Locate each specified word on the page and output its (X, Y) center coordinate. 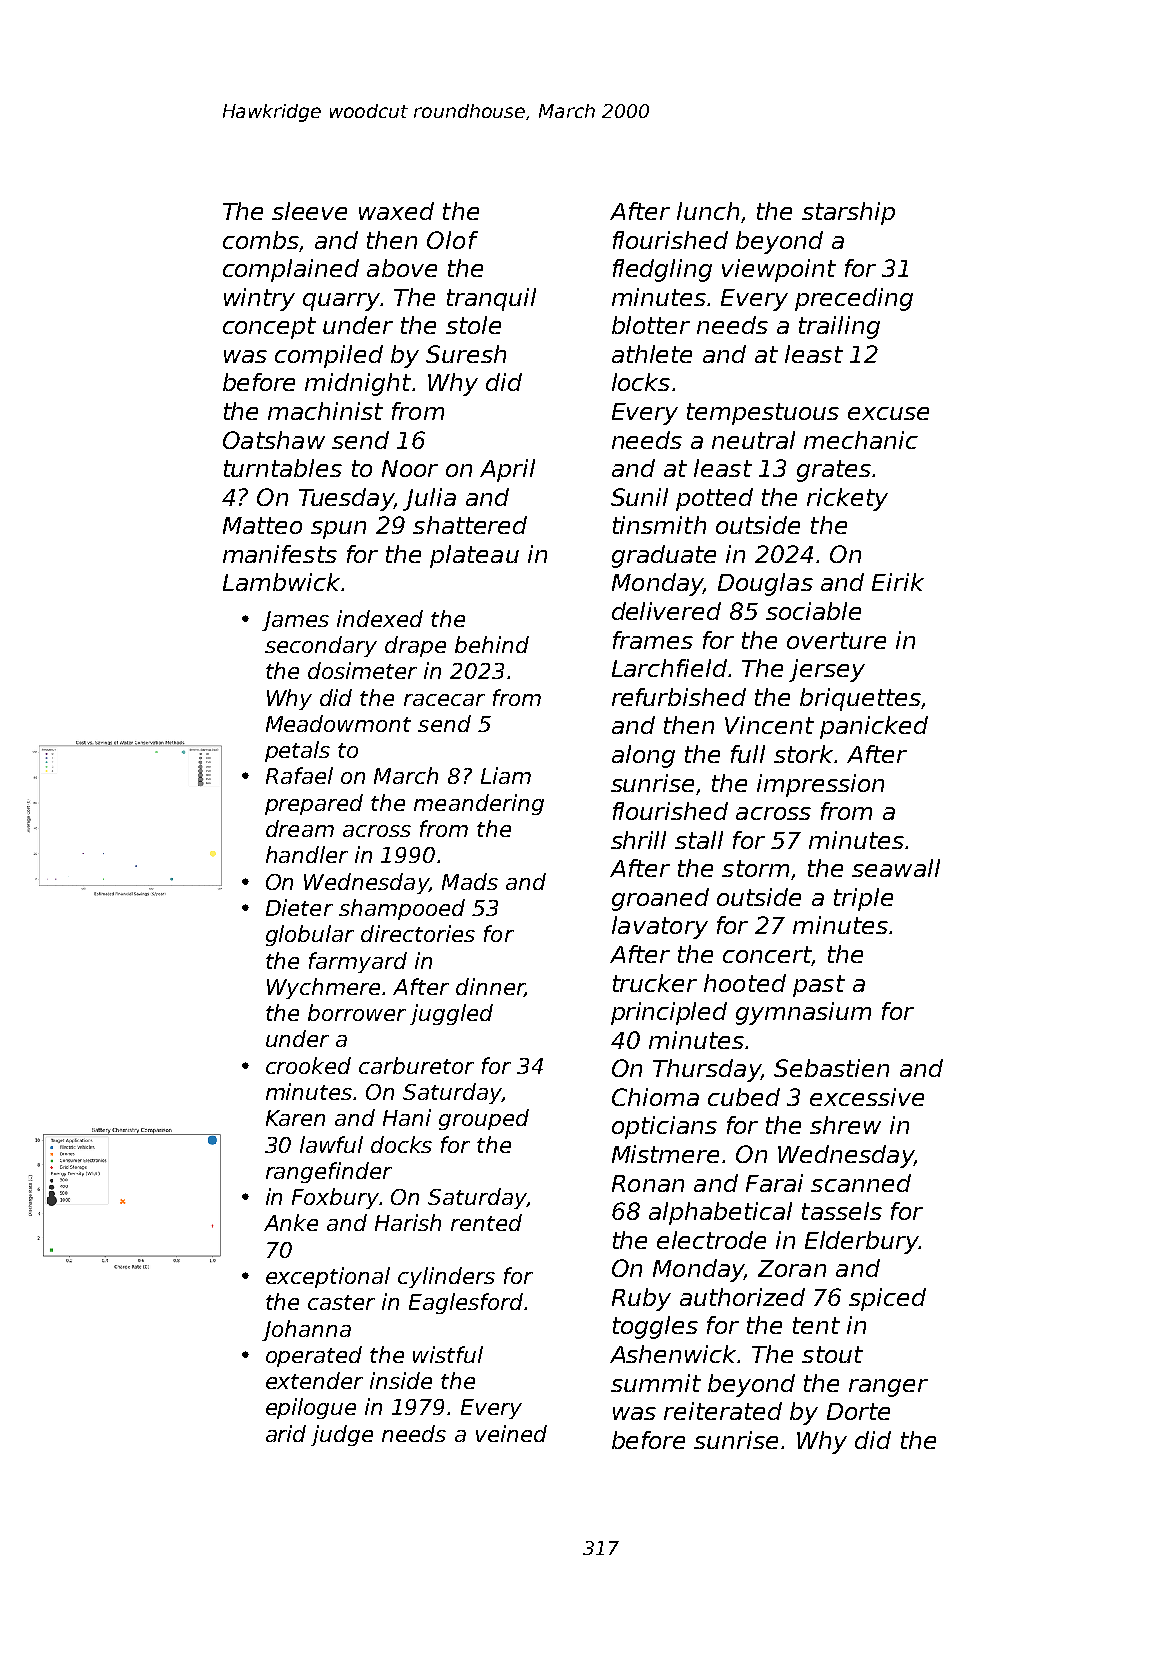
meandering (479, 804)
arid (286, 1433)
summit (656, 1383)
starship (848, 213)
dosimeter (362, 670)
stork (803, 754)
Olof (452, 240)
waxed (396, 211)
